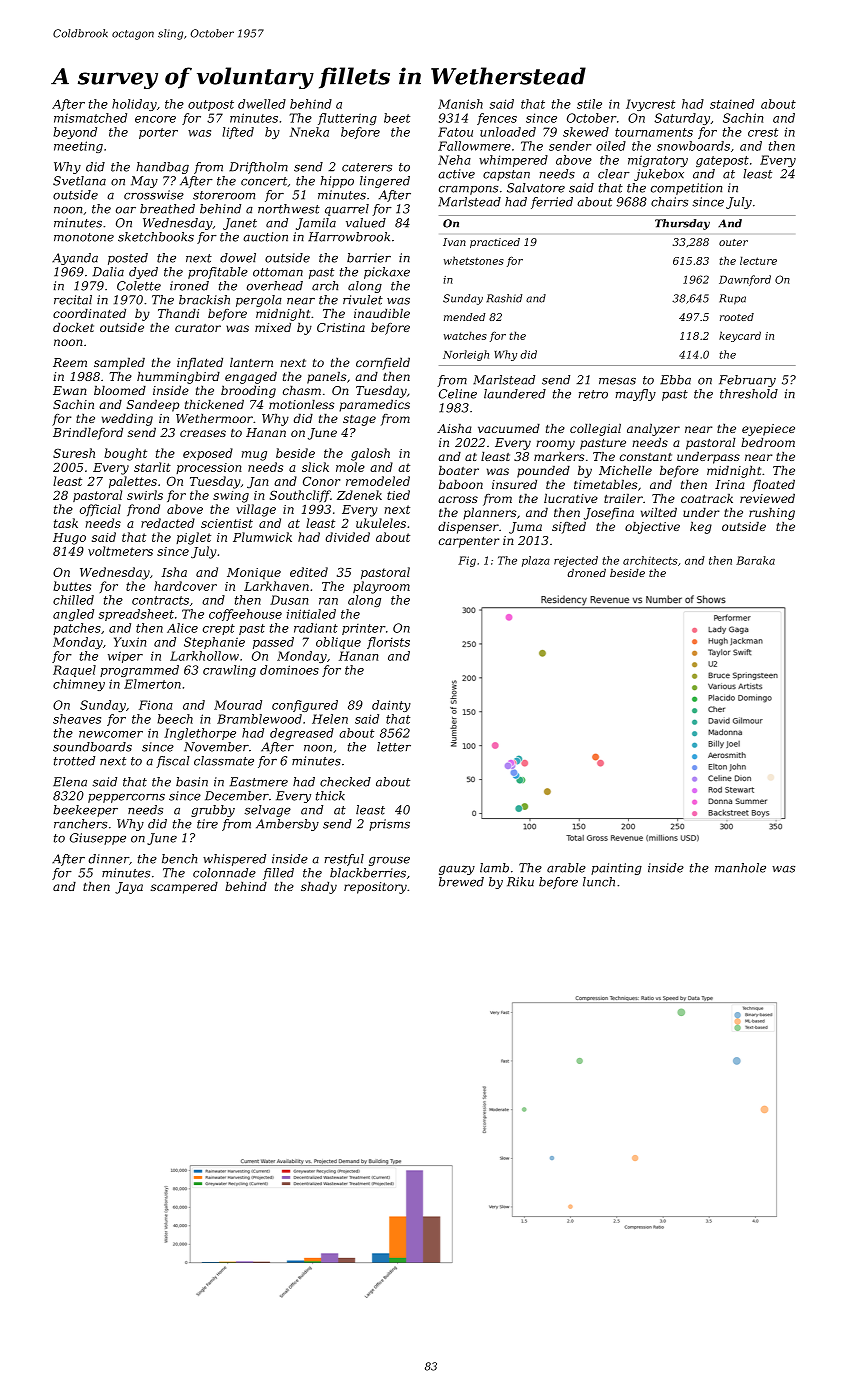 Image resolution: width=849 pixels, height=1400 pixels. I want to click on mayfly, so click(635, 395).
